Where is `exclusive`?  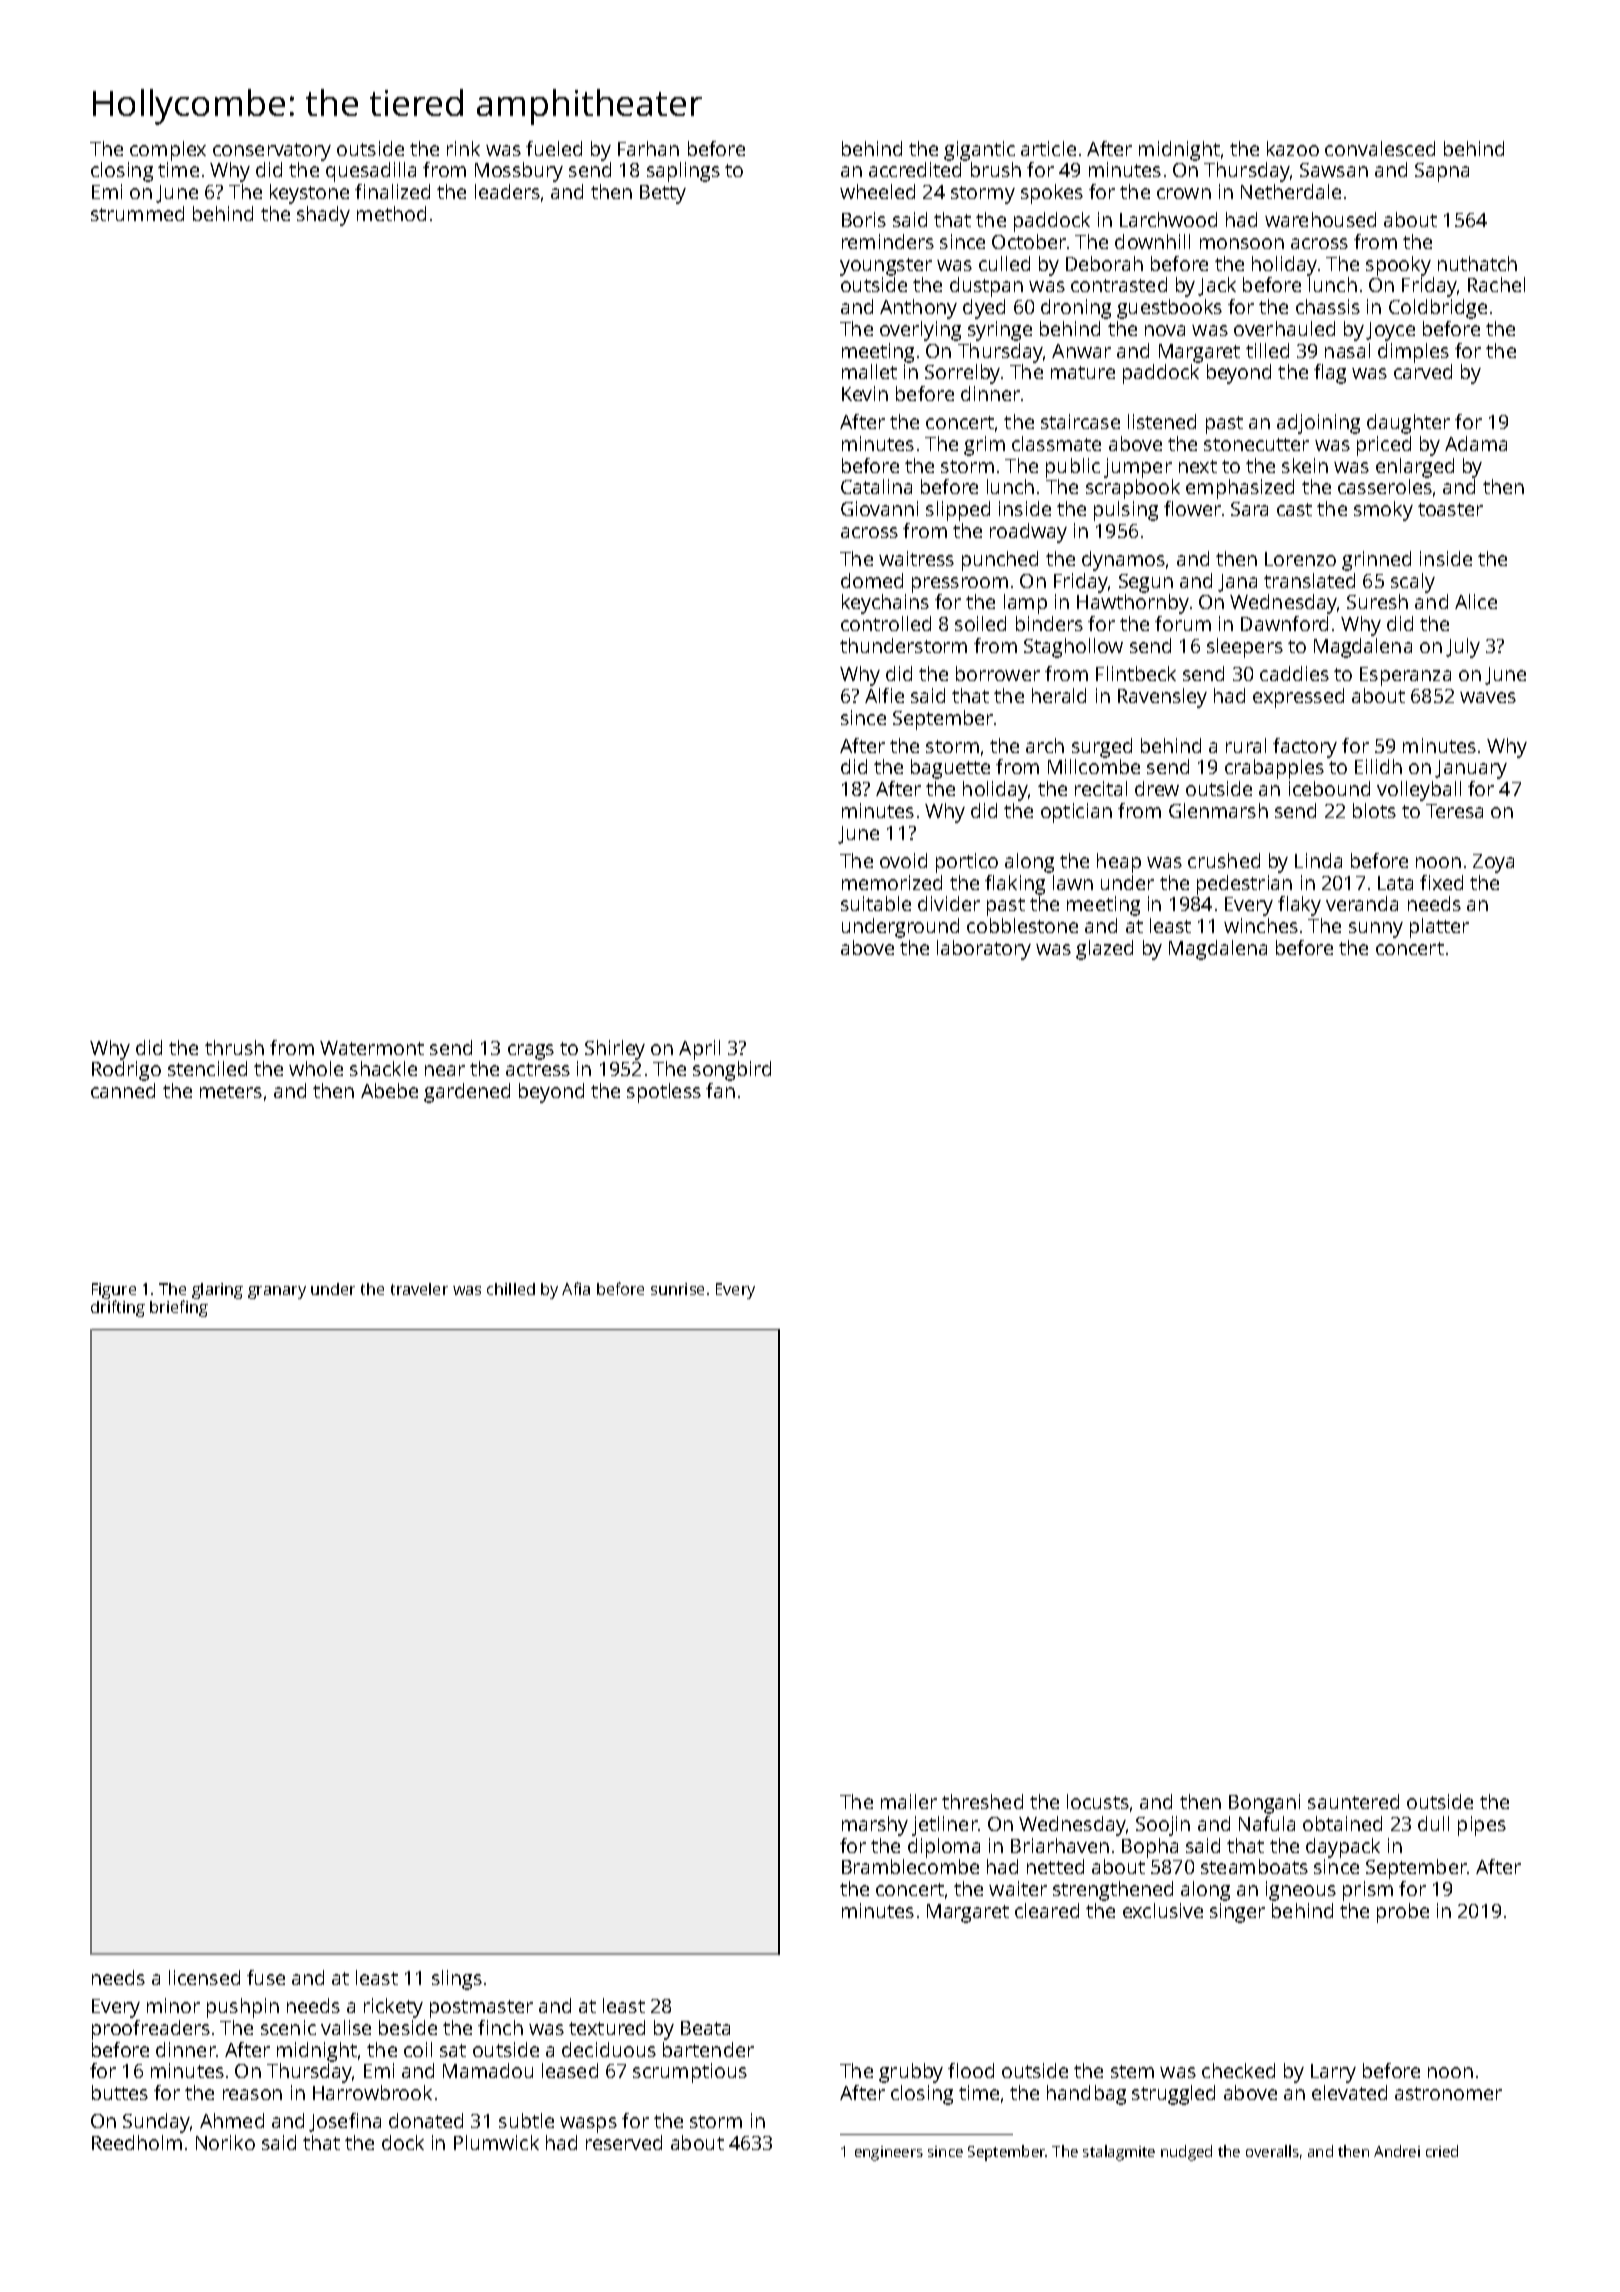 exclusive is located at coordinates (1163, 1910).
